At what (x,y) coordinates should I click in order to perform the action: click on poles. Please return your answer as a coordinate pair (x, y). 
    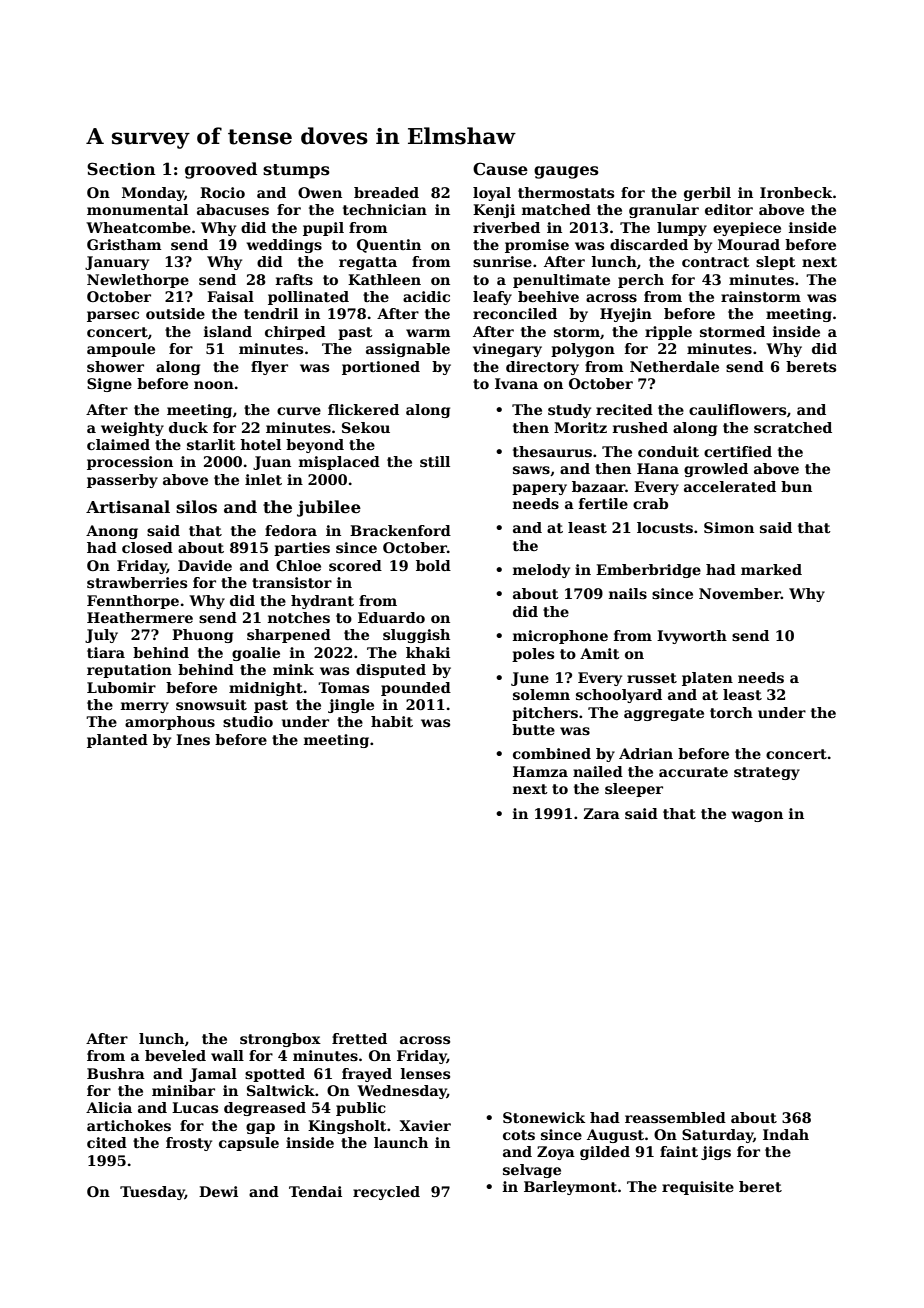
    Looking at the image, I should click on (533, 655).
